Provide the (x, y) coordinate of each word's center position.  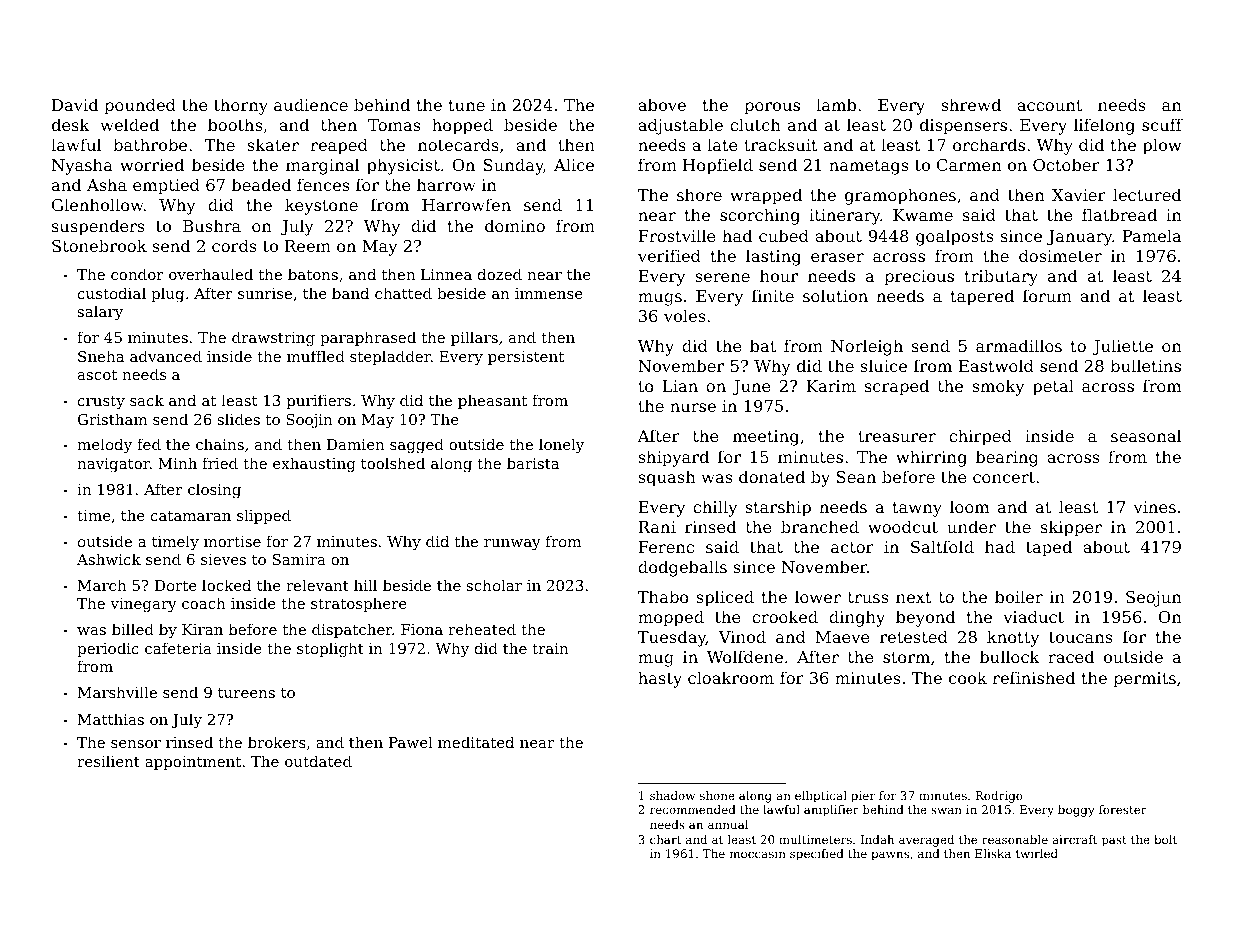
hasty (660, 679)
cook (968, 677)
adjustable (680, 126)
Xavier (1079, 195)
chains (220, 444)
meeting (766, 438)
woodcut (903, 526)
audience (311, 104)
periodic (108, 649)
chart (665, 839)
